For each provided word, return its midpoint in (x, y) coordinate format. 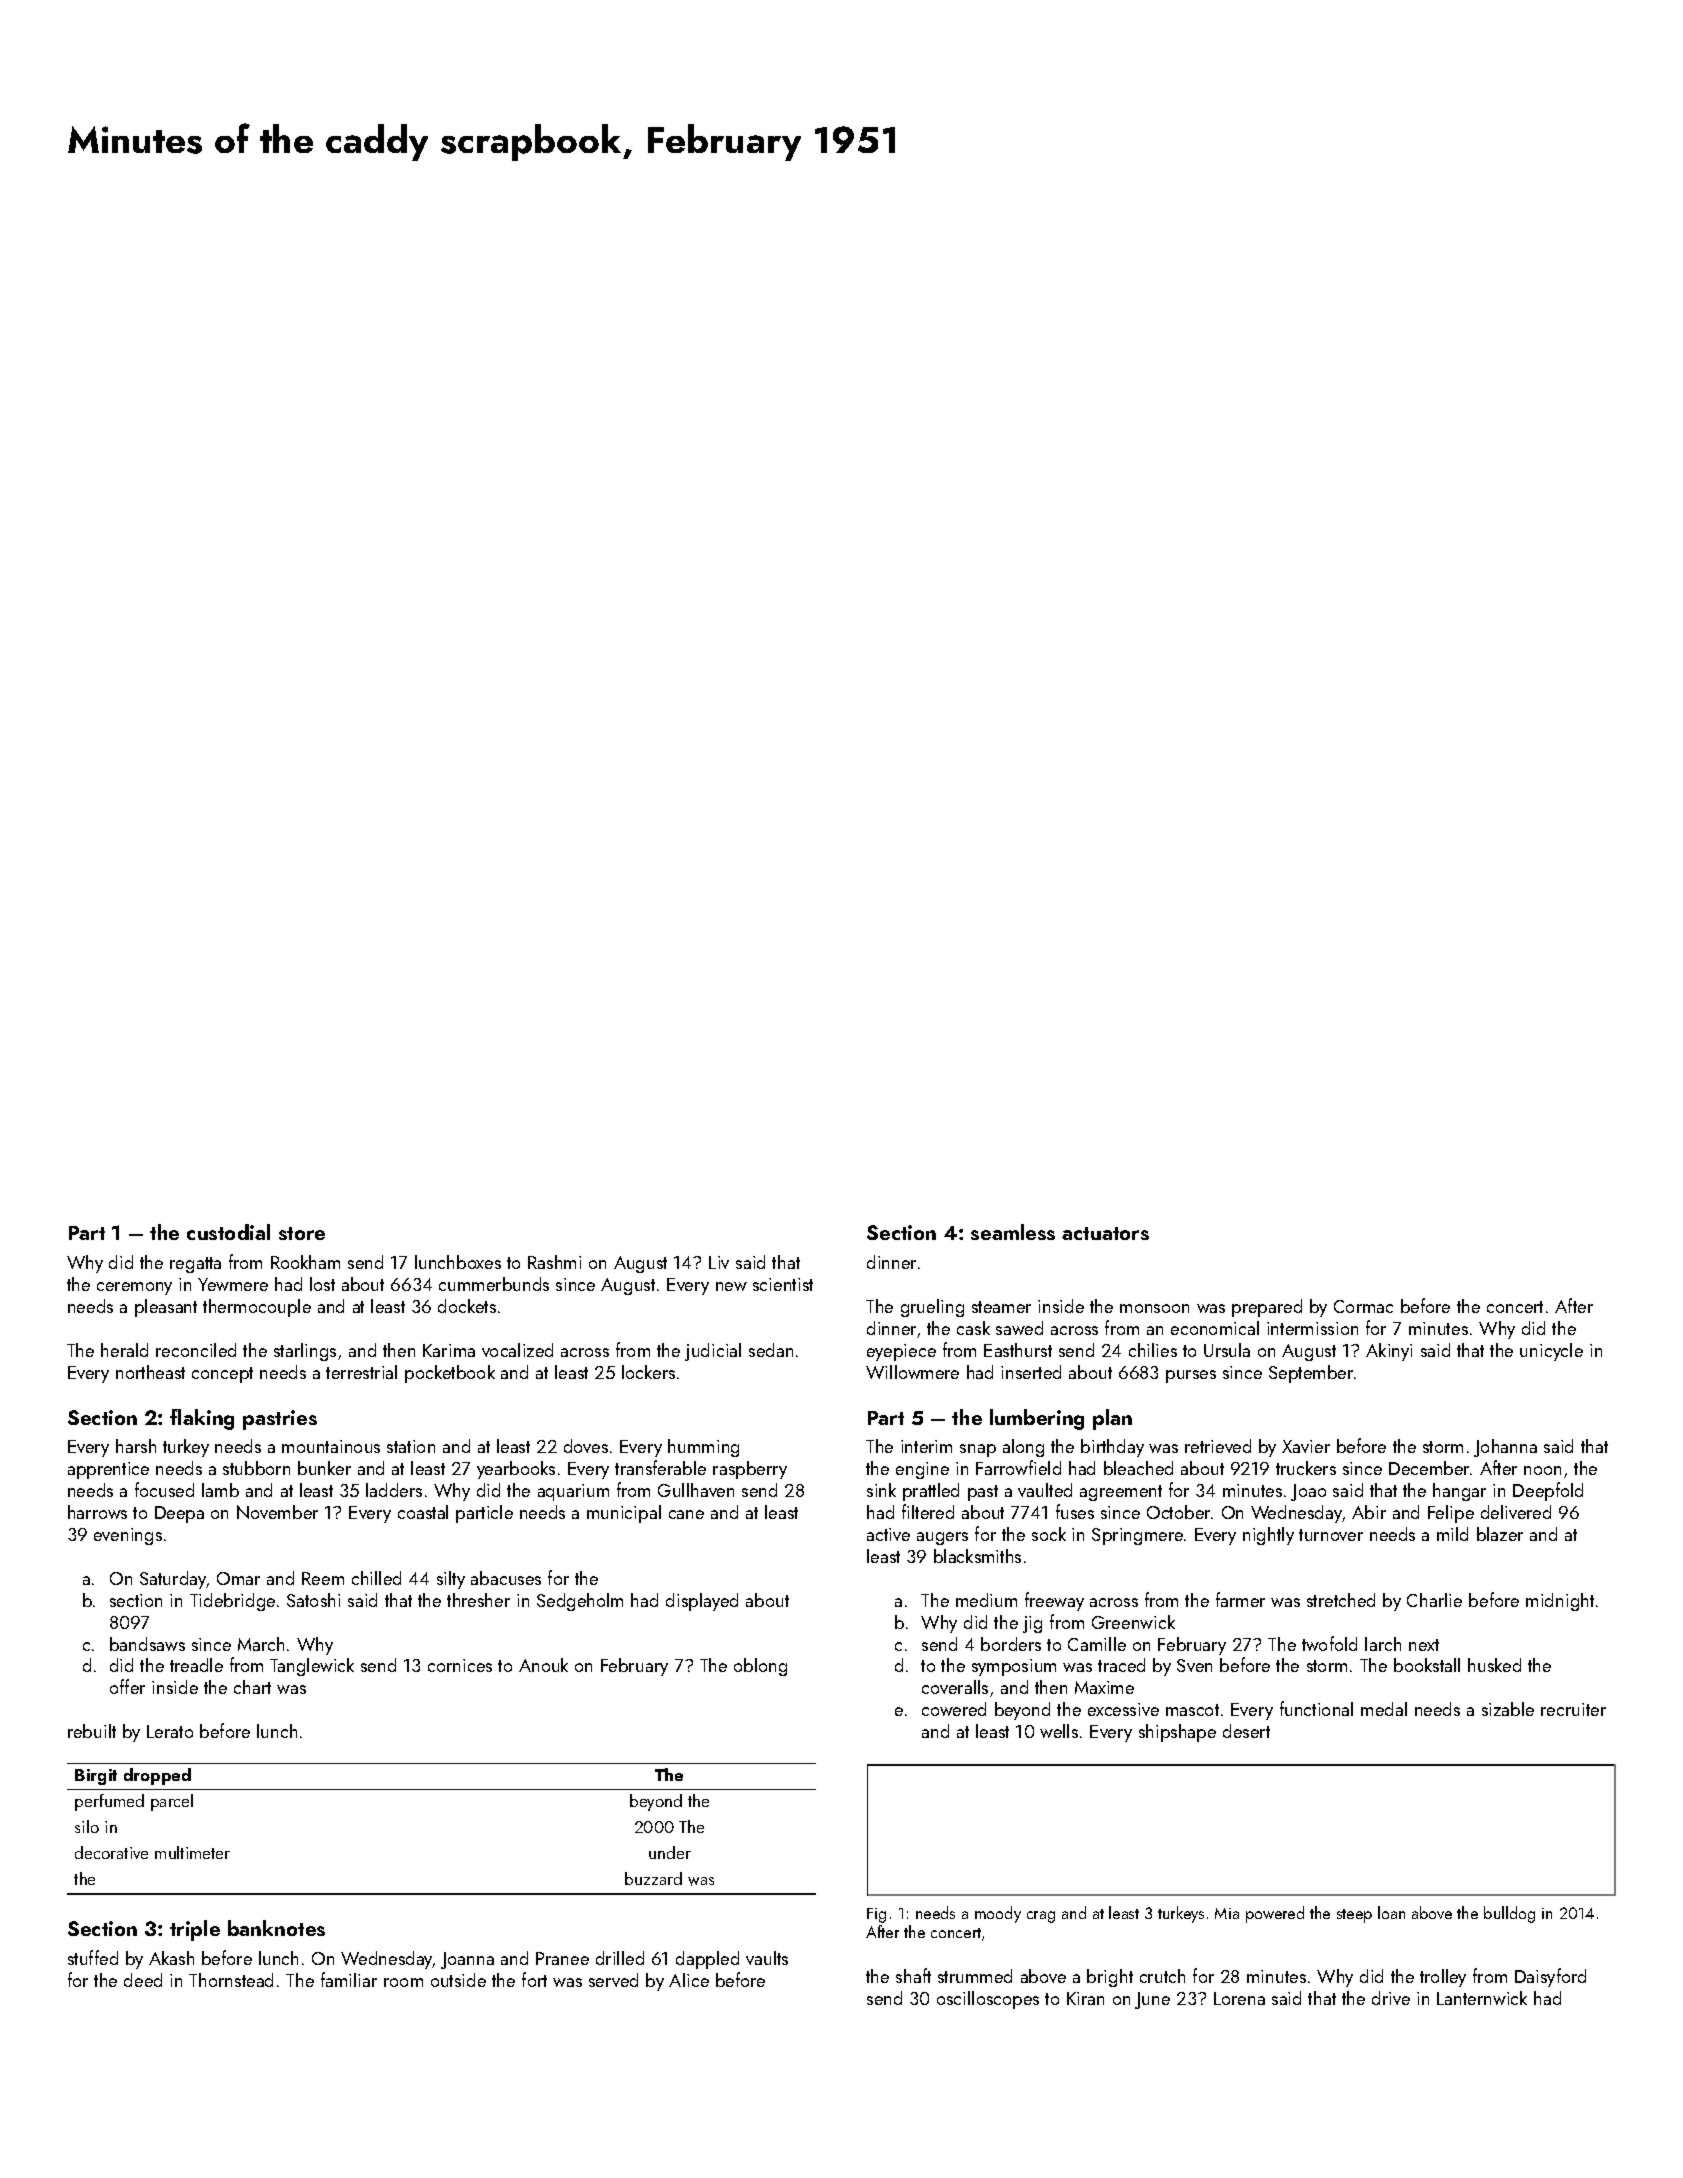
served (613, 1980)
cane (686, 1514)
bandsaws (147, 1644)
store (302, 1233)
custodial (228, 1232)
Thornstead (231, 1980)
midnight (1560, 1602)
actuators (1105, 1233)
